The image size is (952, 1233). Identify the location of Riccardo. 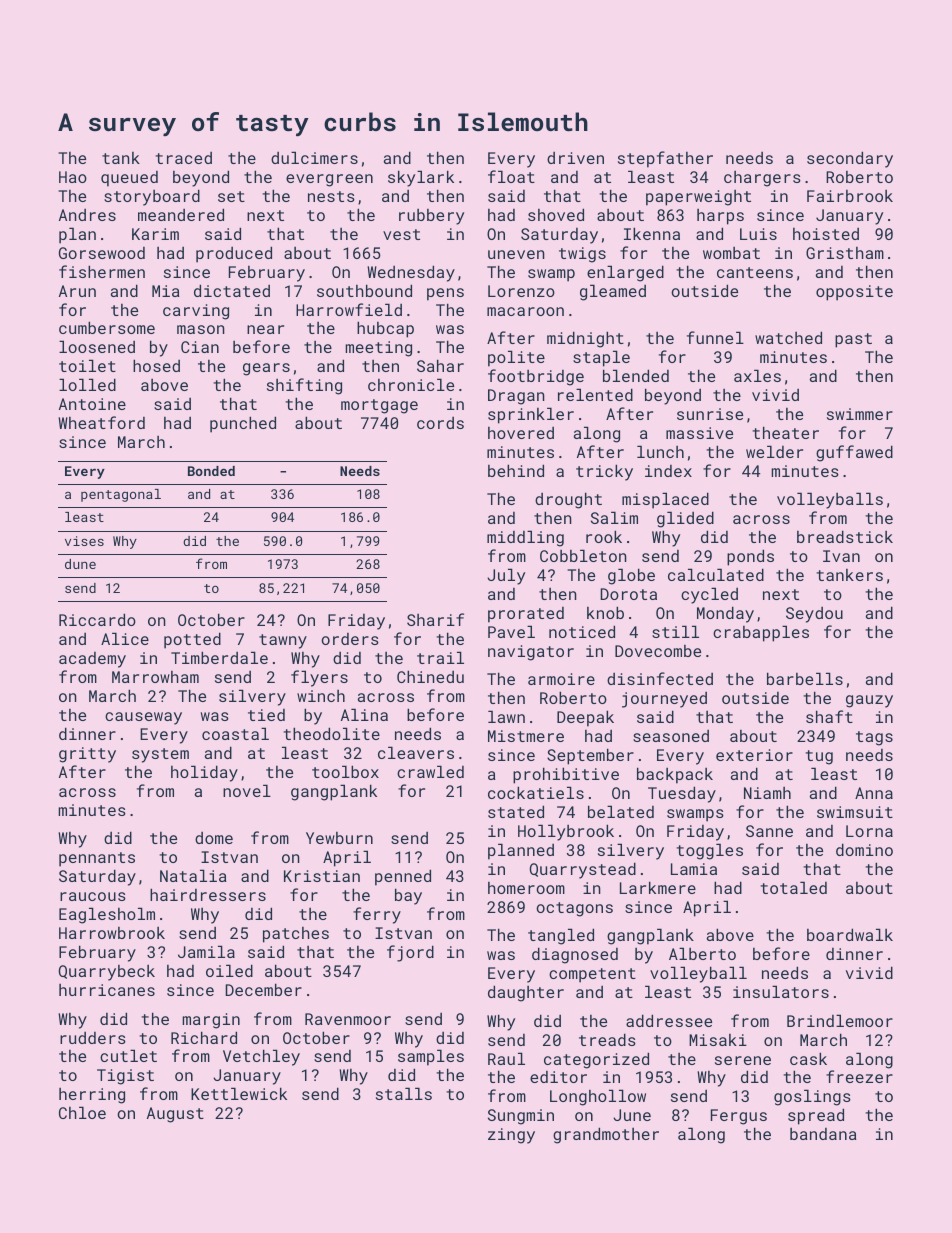
(97, 619).
